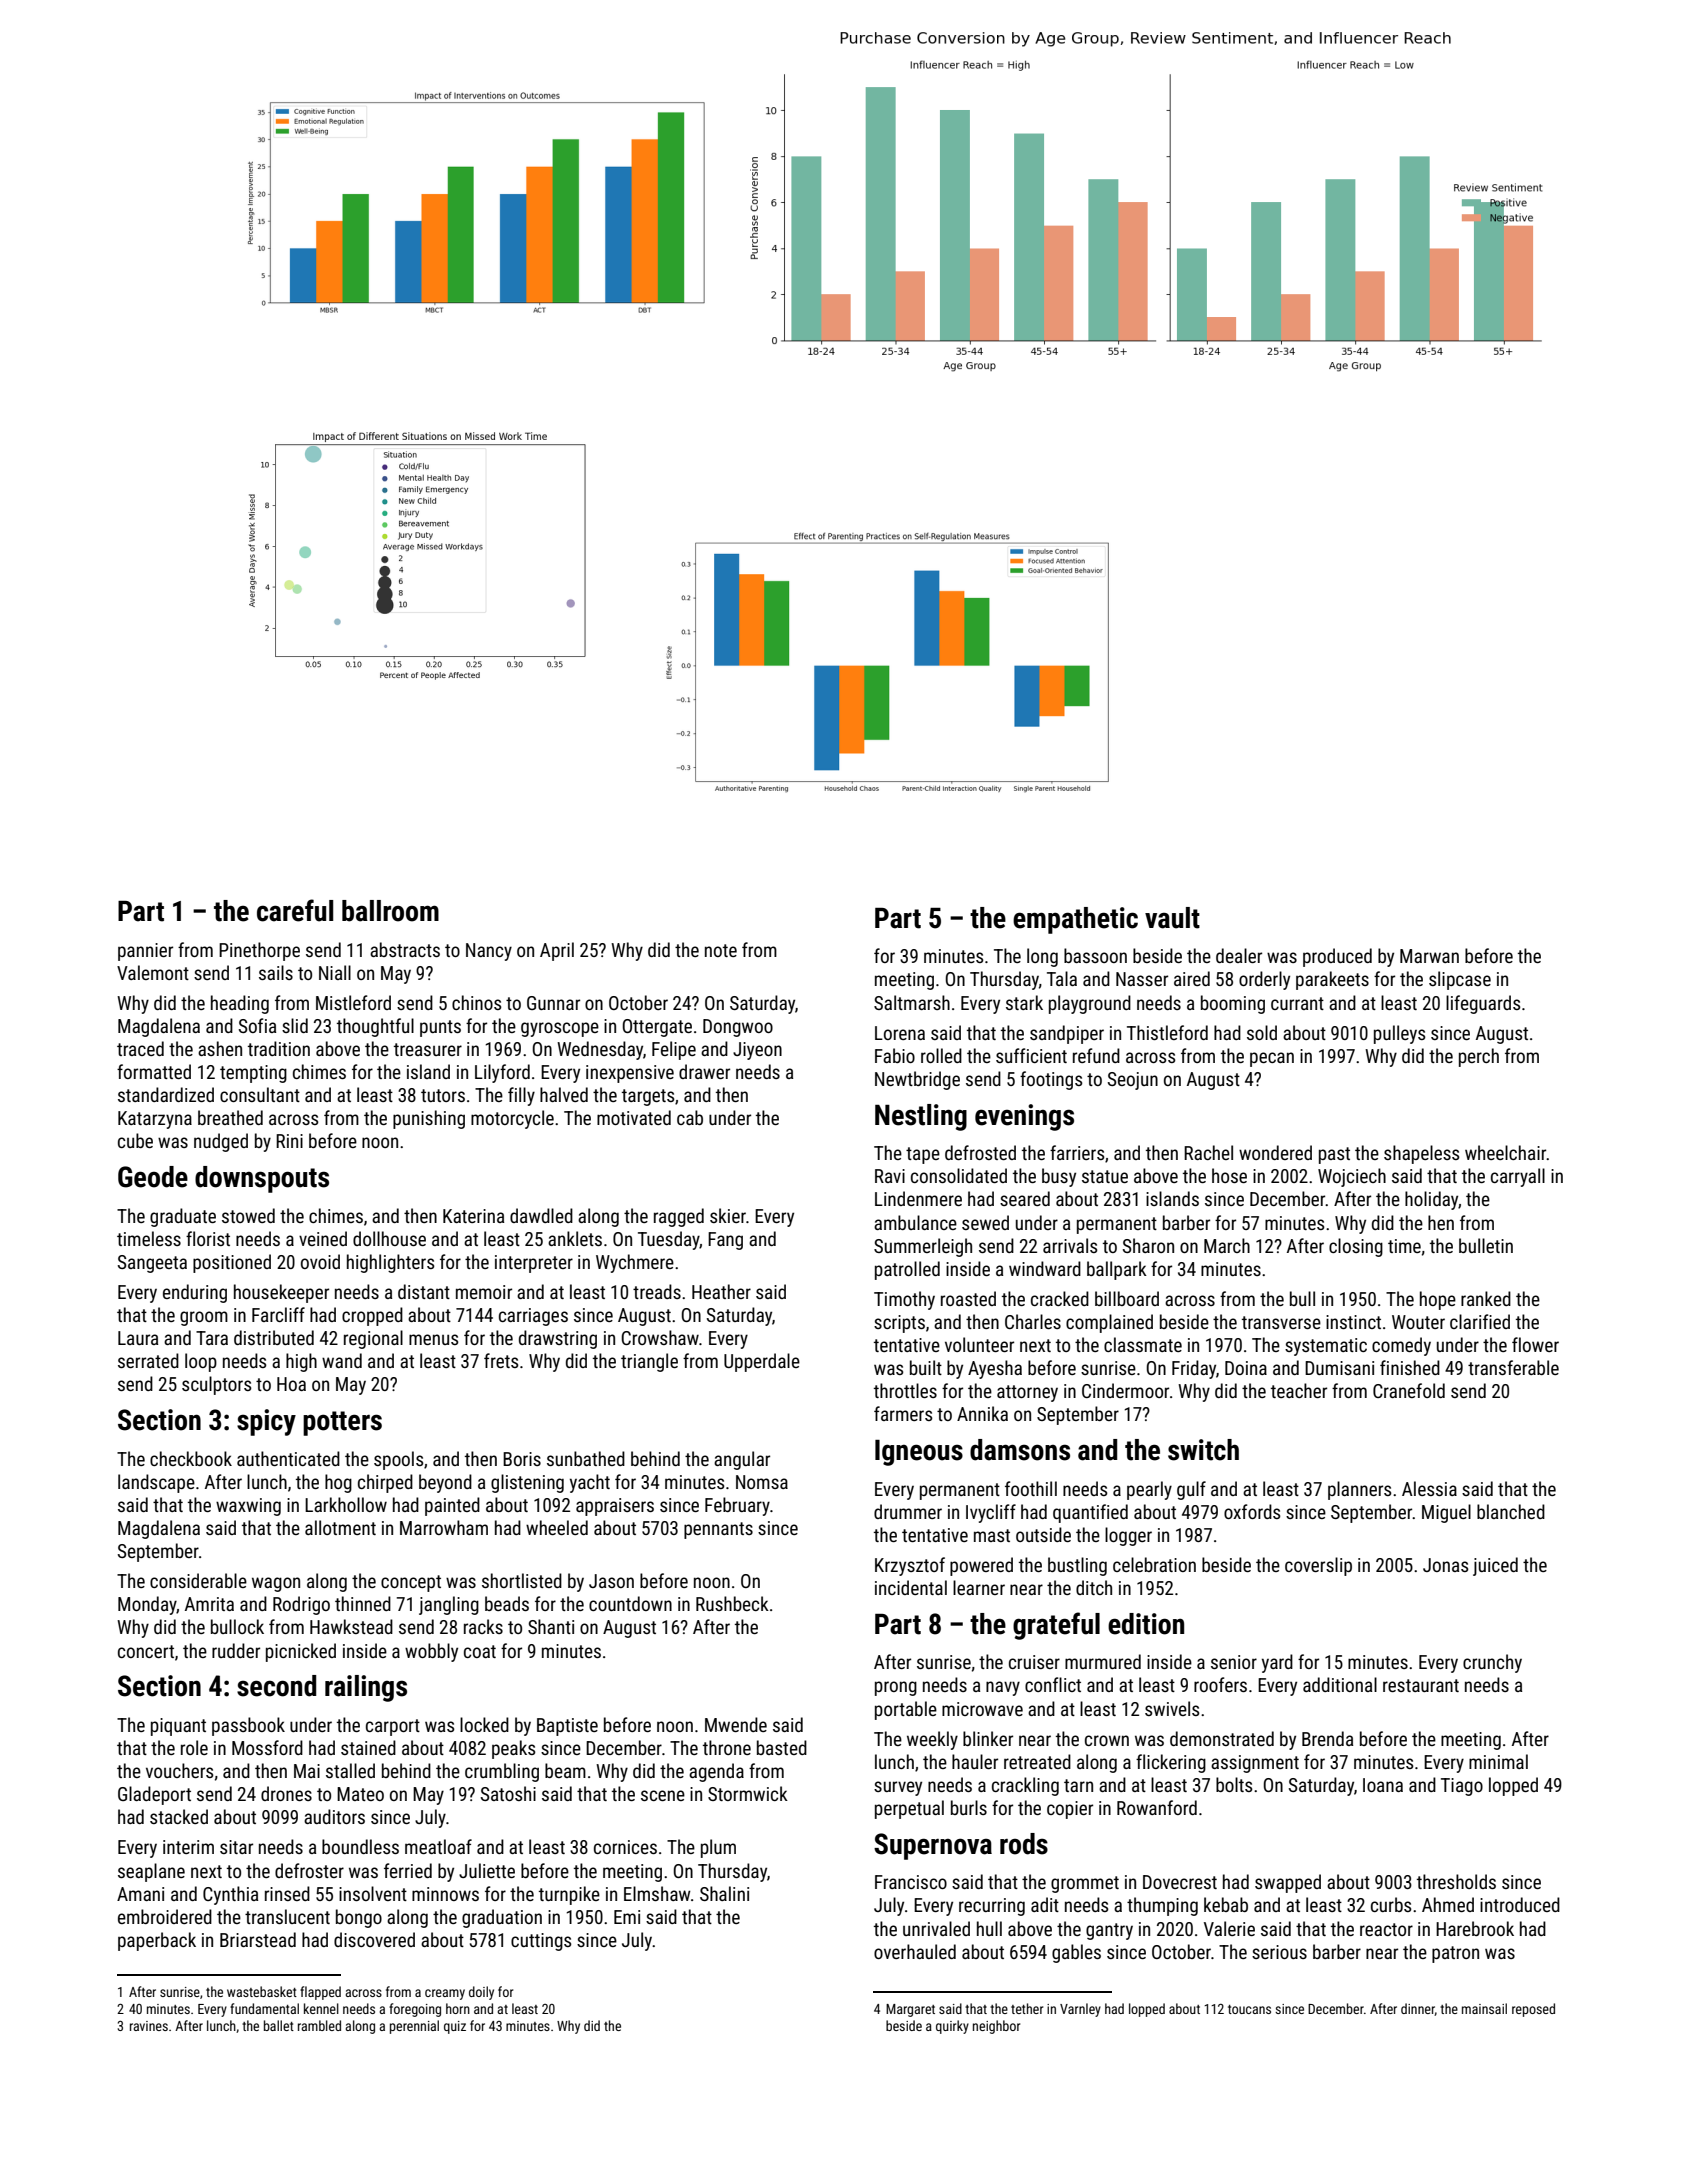  I want to click on Marrowham, so click(444, 1527).
